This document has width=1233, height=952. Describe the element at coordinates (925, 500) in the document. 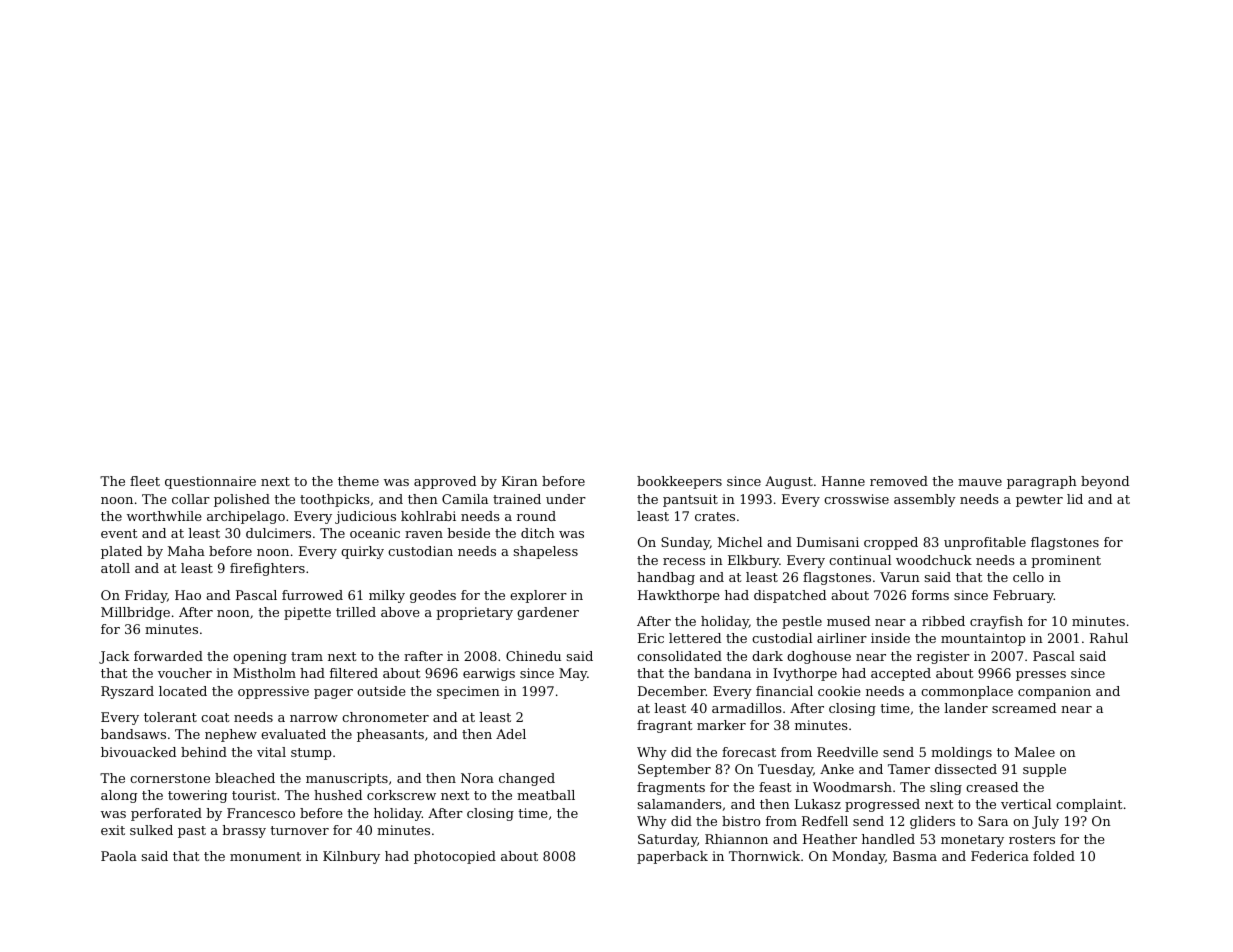

I see `assembly` at that location.
